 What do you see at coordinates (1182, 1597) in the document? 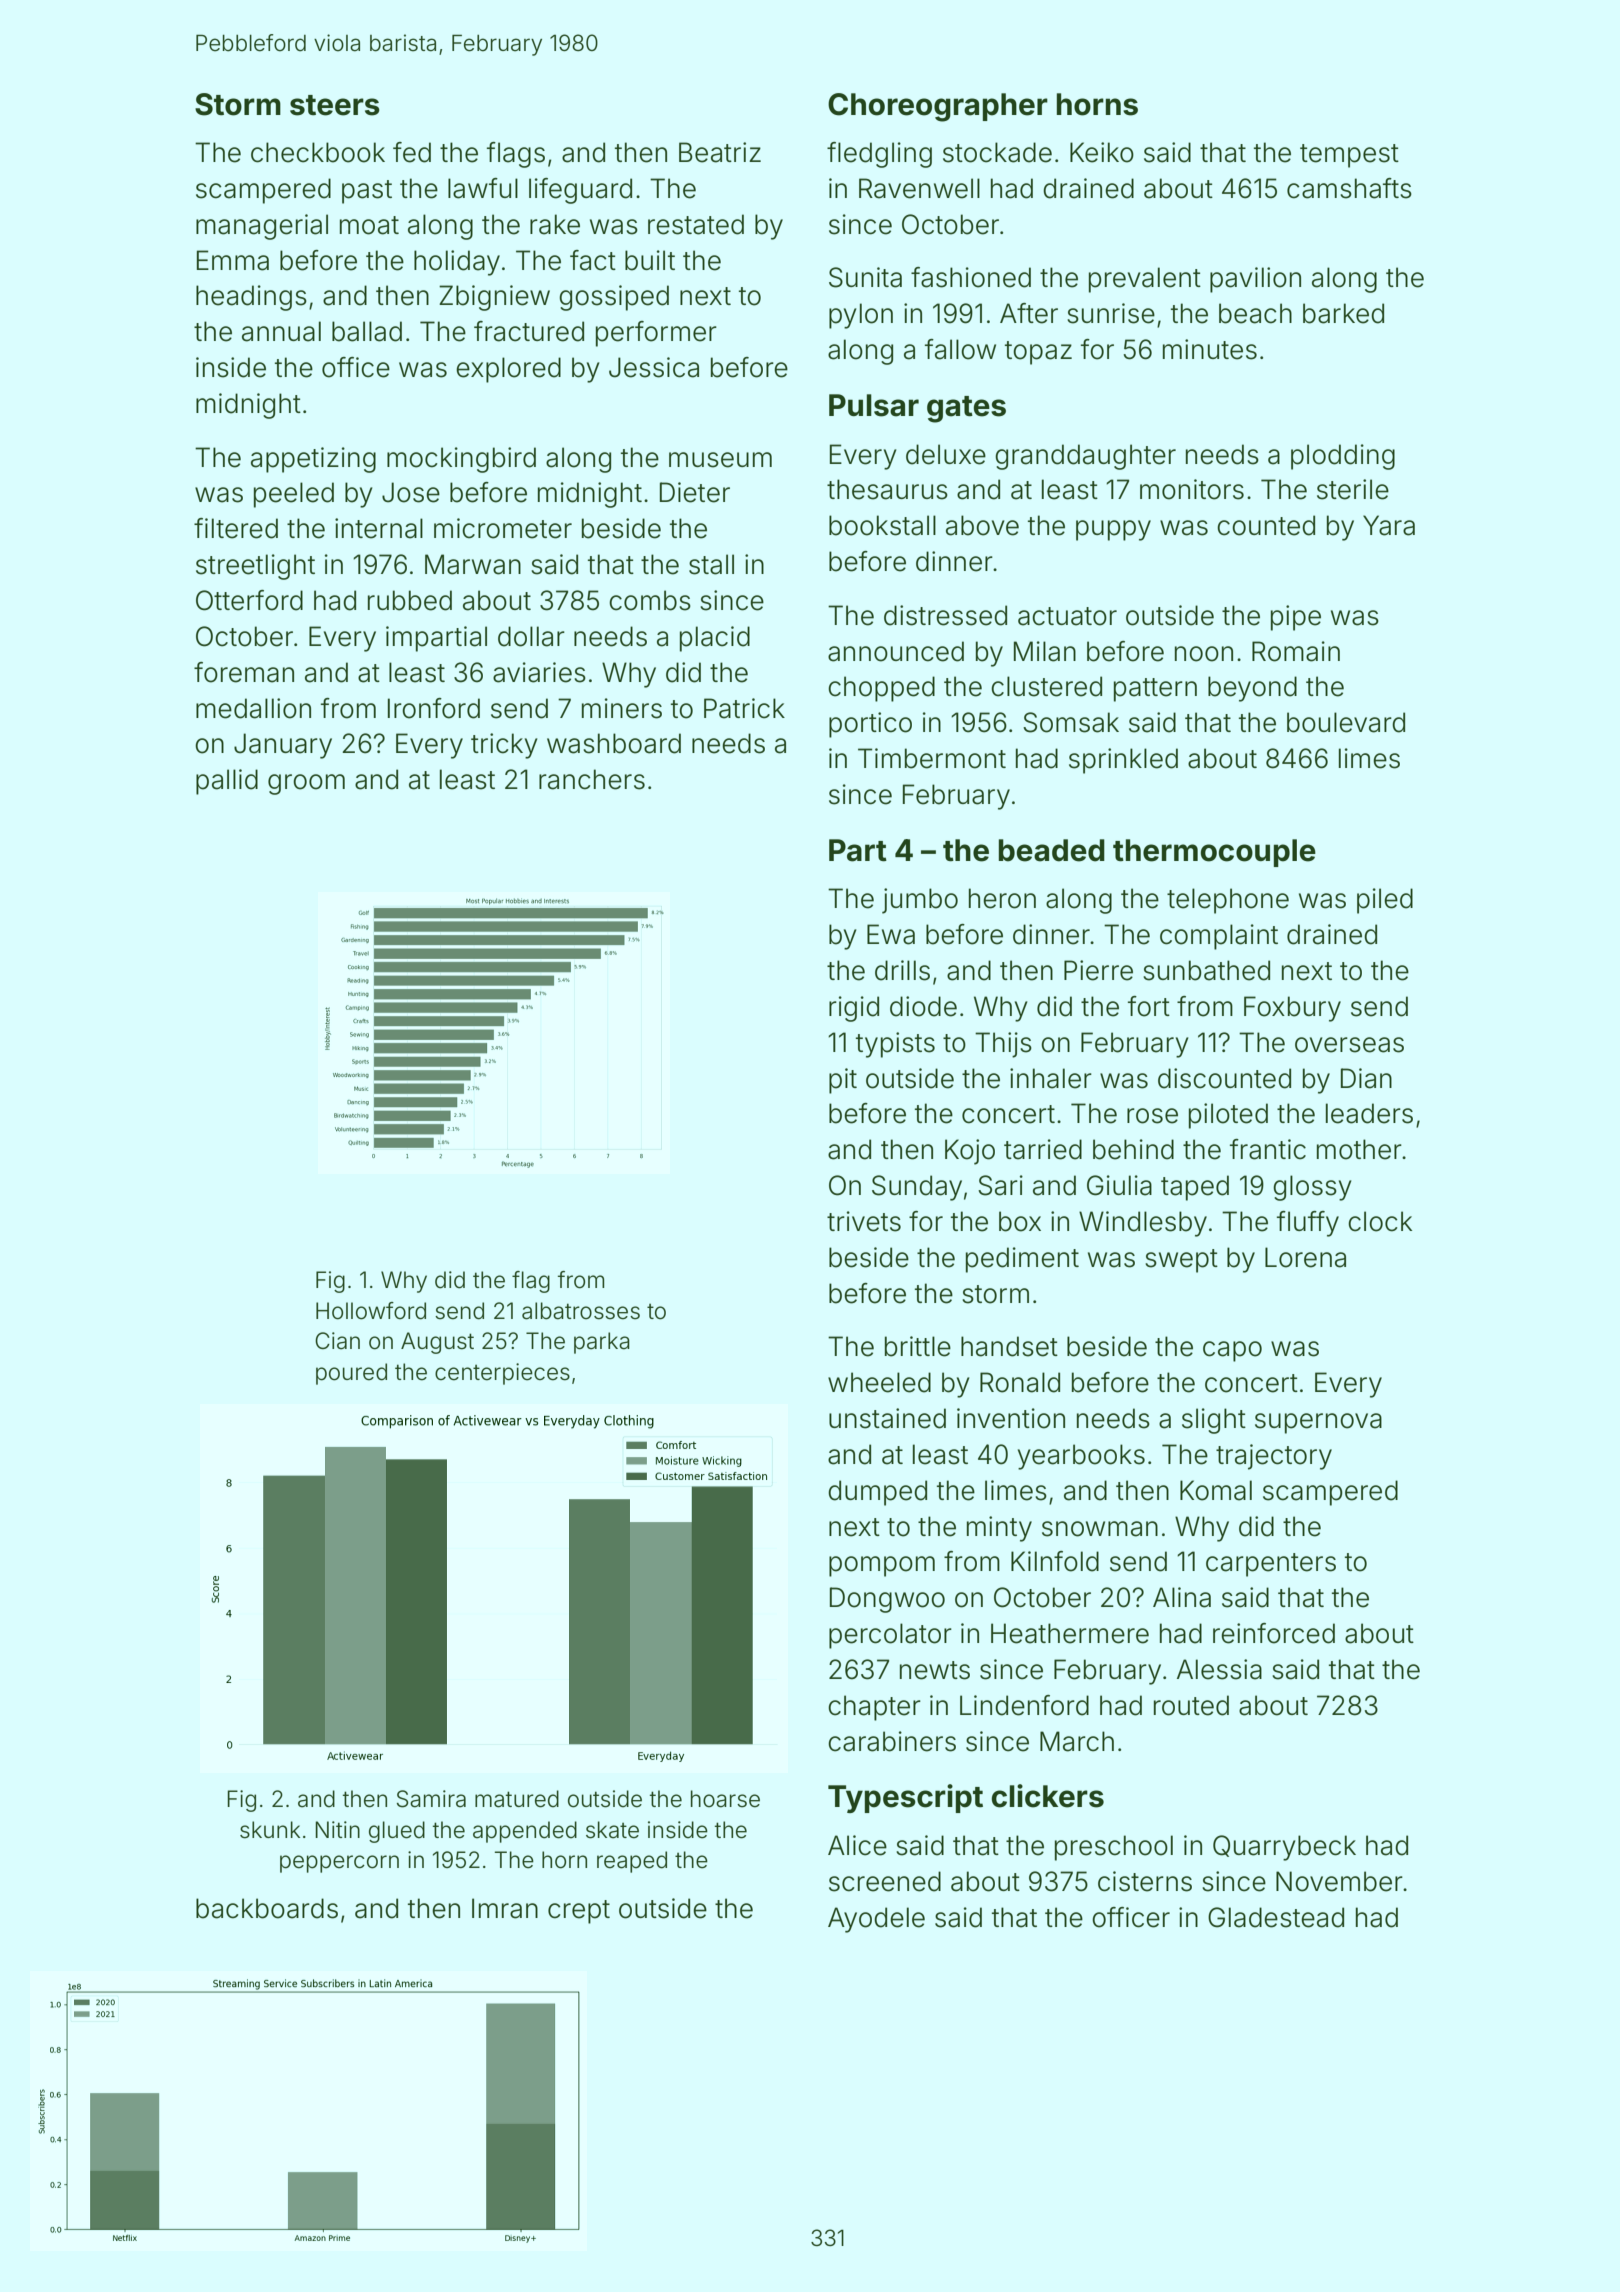
I see `Alina` at bounding box center [1182, 1597].
